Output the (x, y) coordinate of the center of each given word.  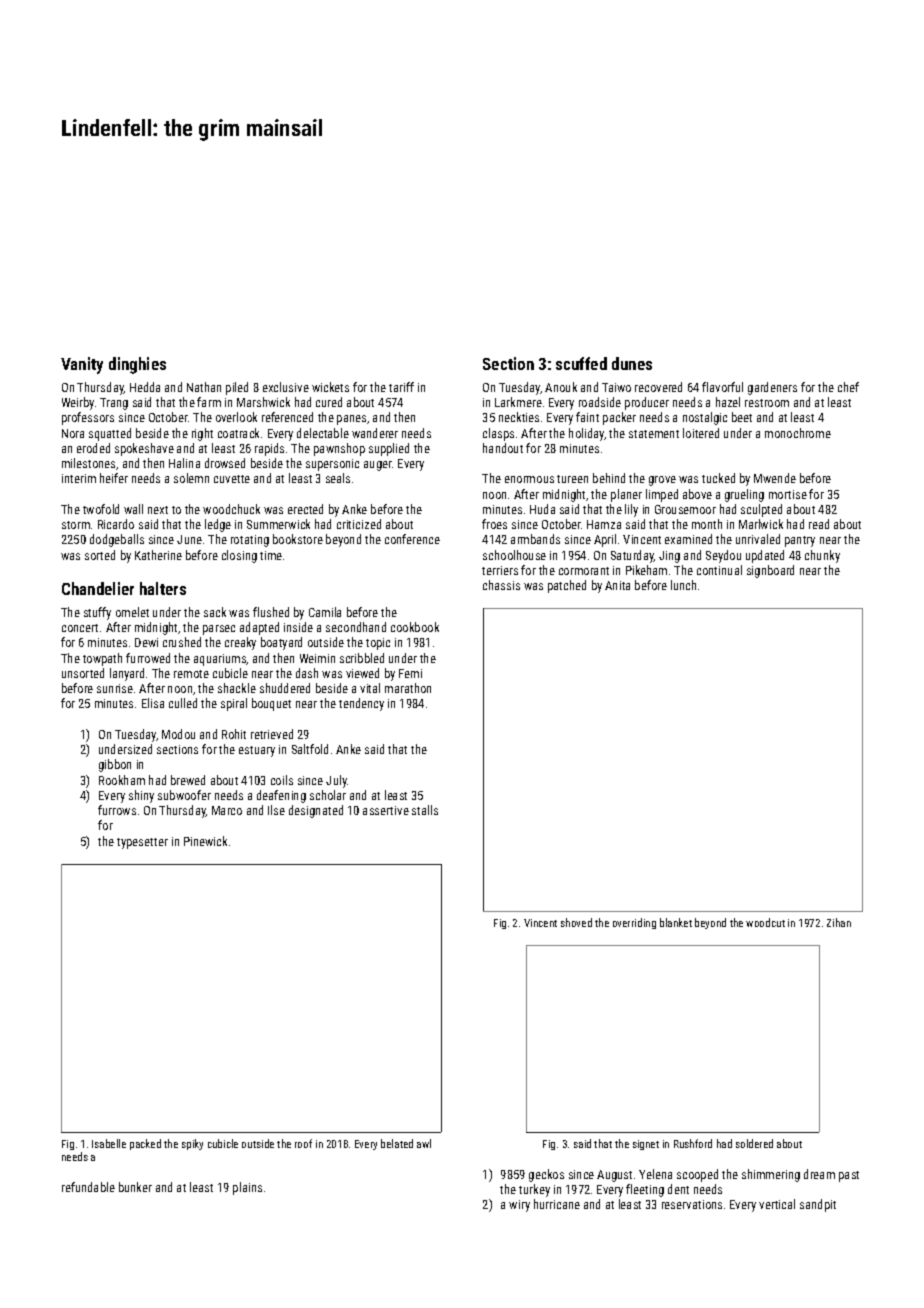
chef (848, 387)
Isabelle (109, 1143)
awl (424, 1143)
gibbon (115, 765)
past (849, 1176)
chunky (822, 556)
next (158, 510)
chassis (501, 585)
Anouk (561, 387)
